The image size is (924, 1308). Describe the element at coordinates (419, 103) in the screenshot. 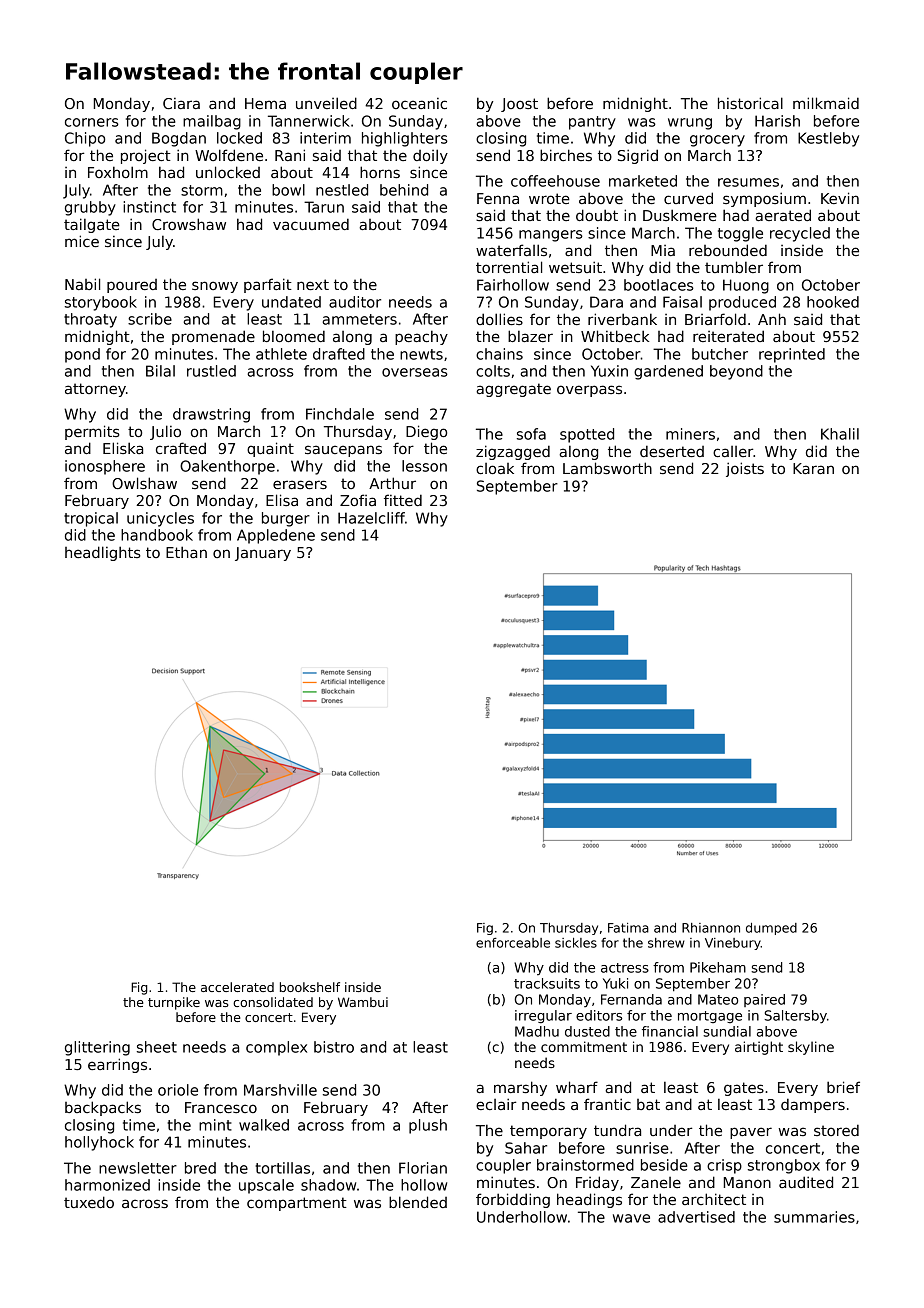

I see `oceanic` at that location.
